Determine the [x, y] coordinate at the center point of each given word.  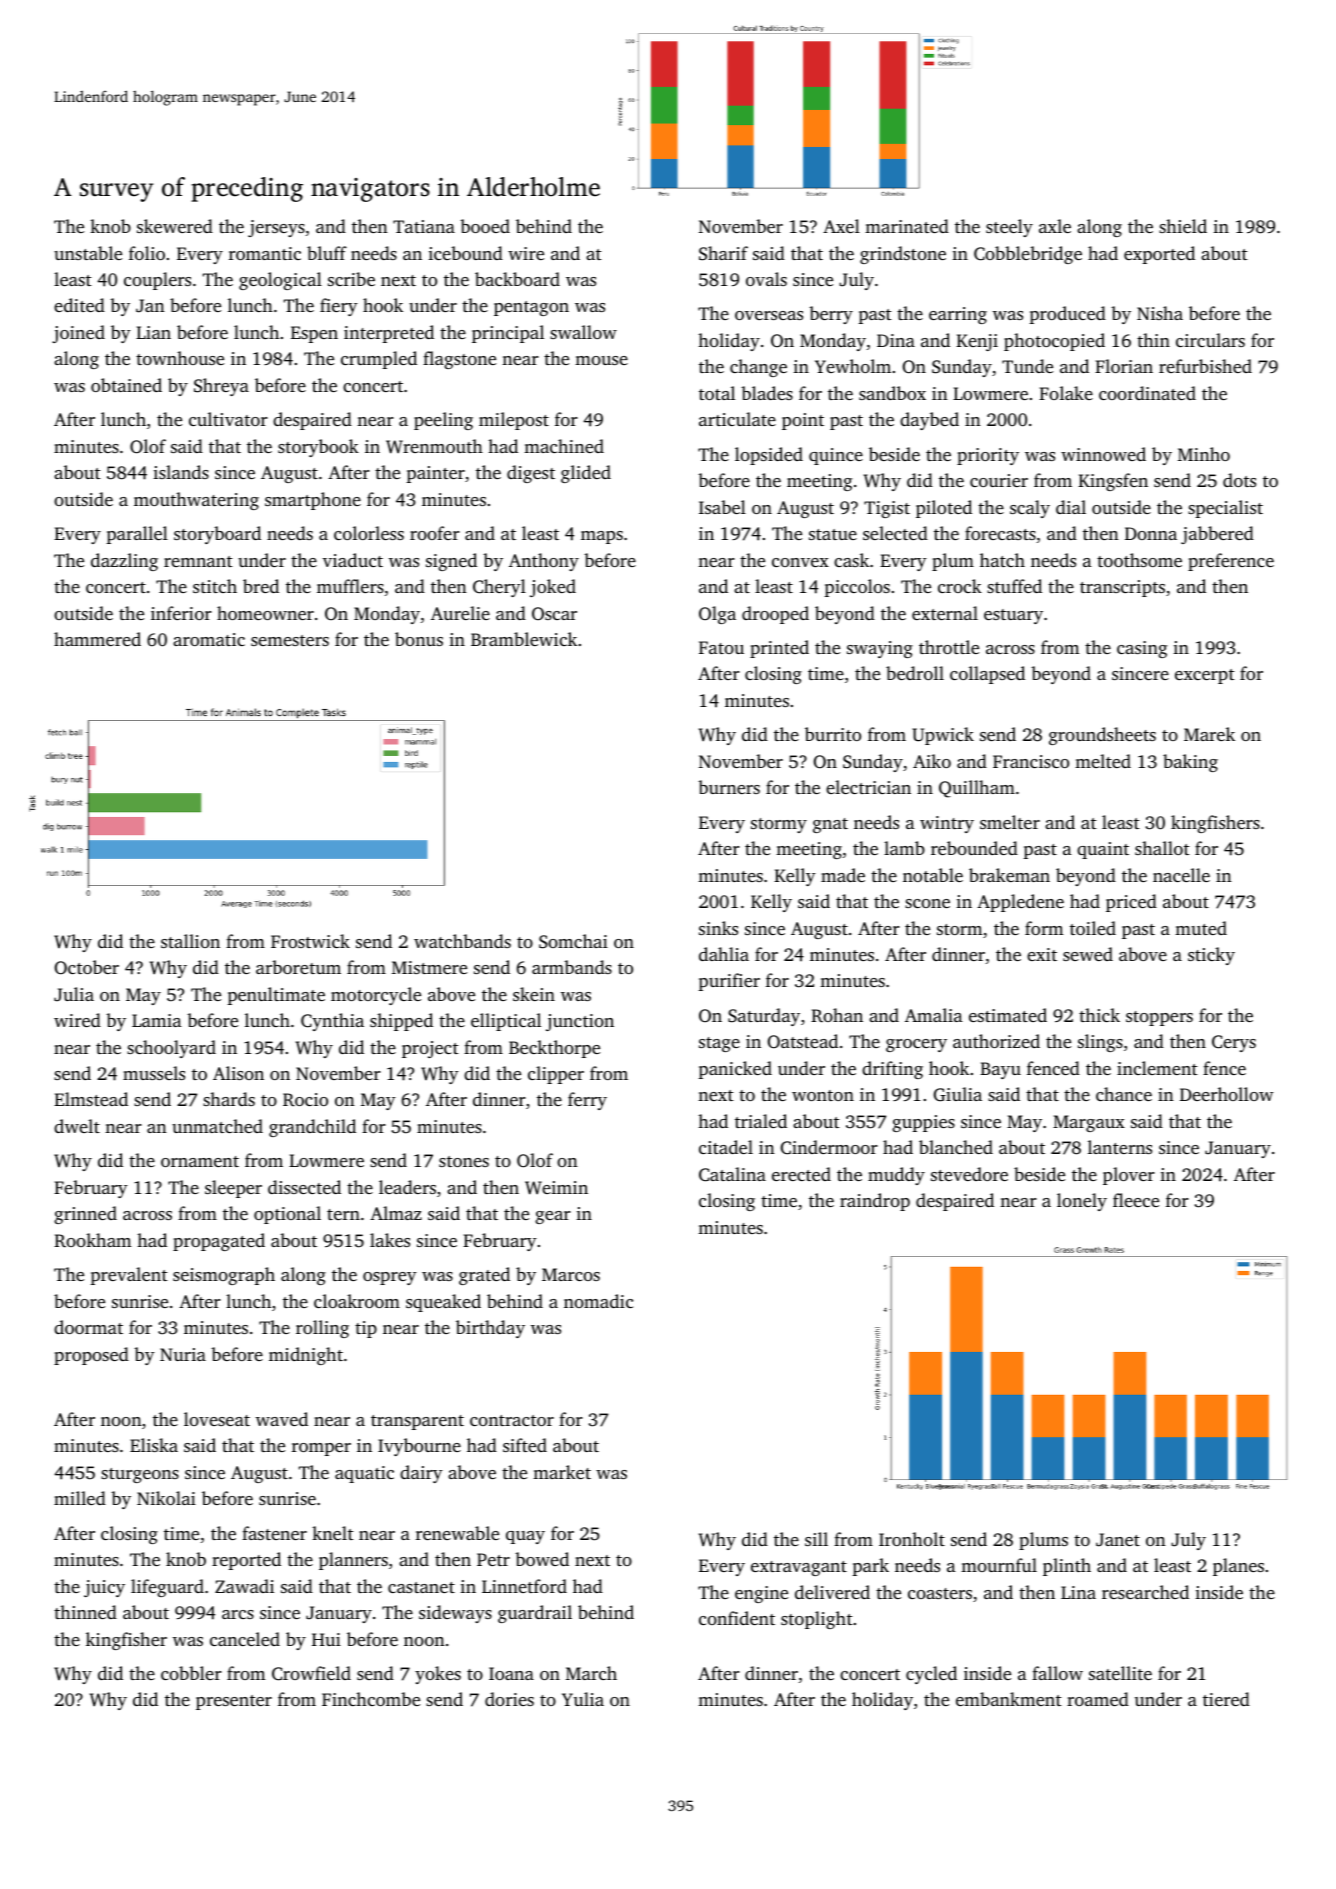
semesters [290, 640]
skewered [175, 226]
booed [485, 226]
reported [246, 1561]
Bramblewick [524, 639]
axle [1055, 226]
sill [816, 1539]
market [562, 1472]
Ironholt [912, 1539]
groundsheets [1102, 736]
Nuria [183, 1354]
